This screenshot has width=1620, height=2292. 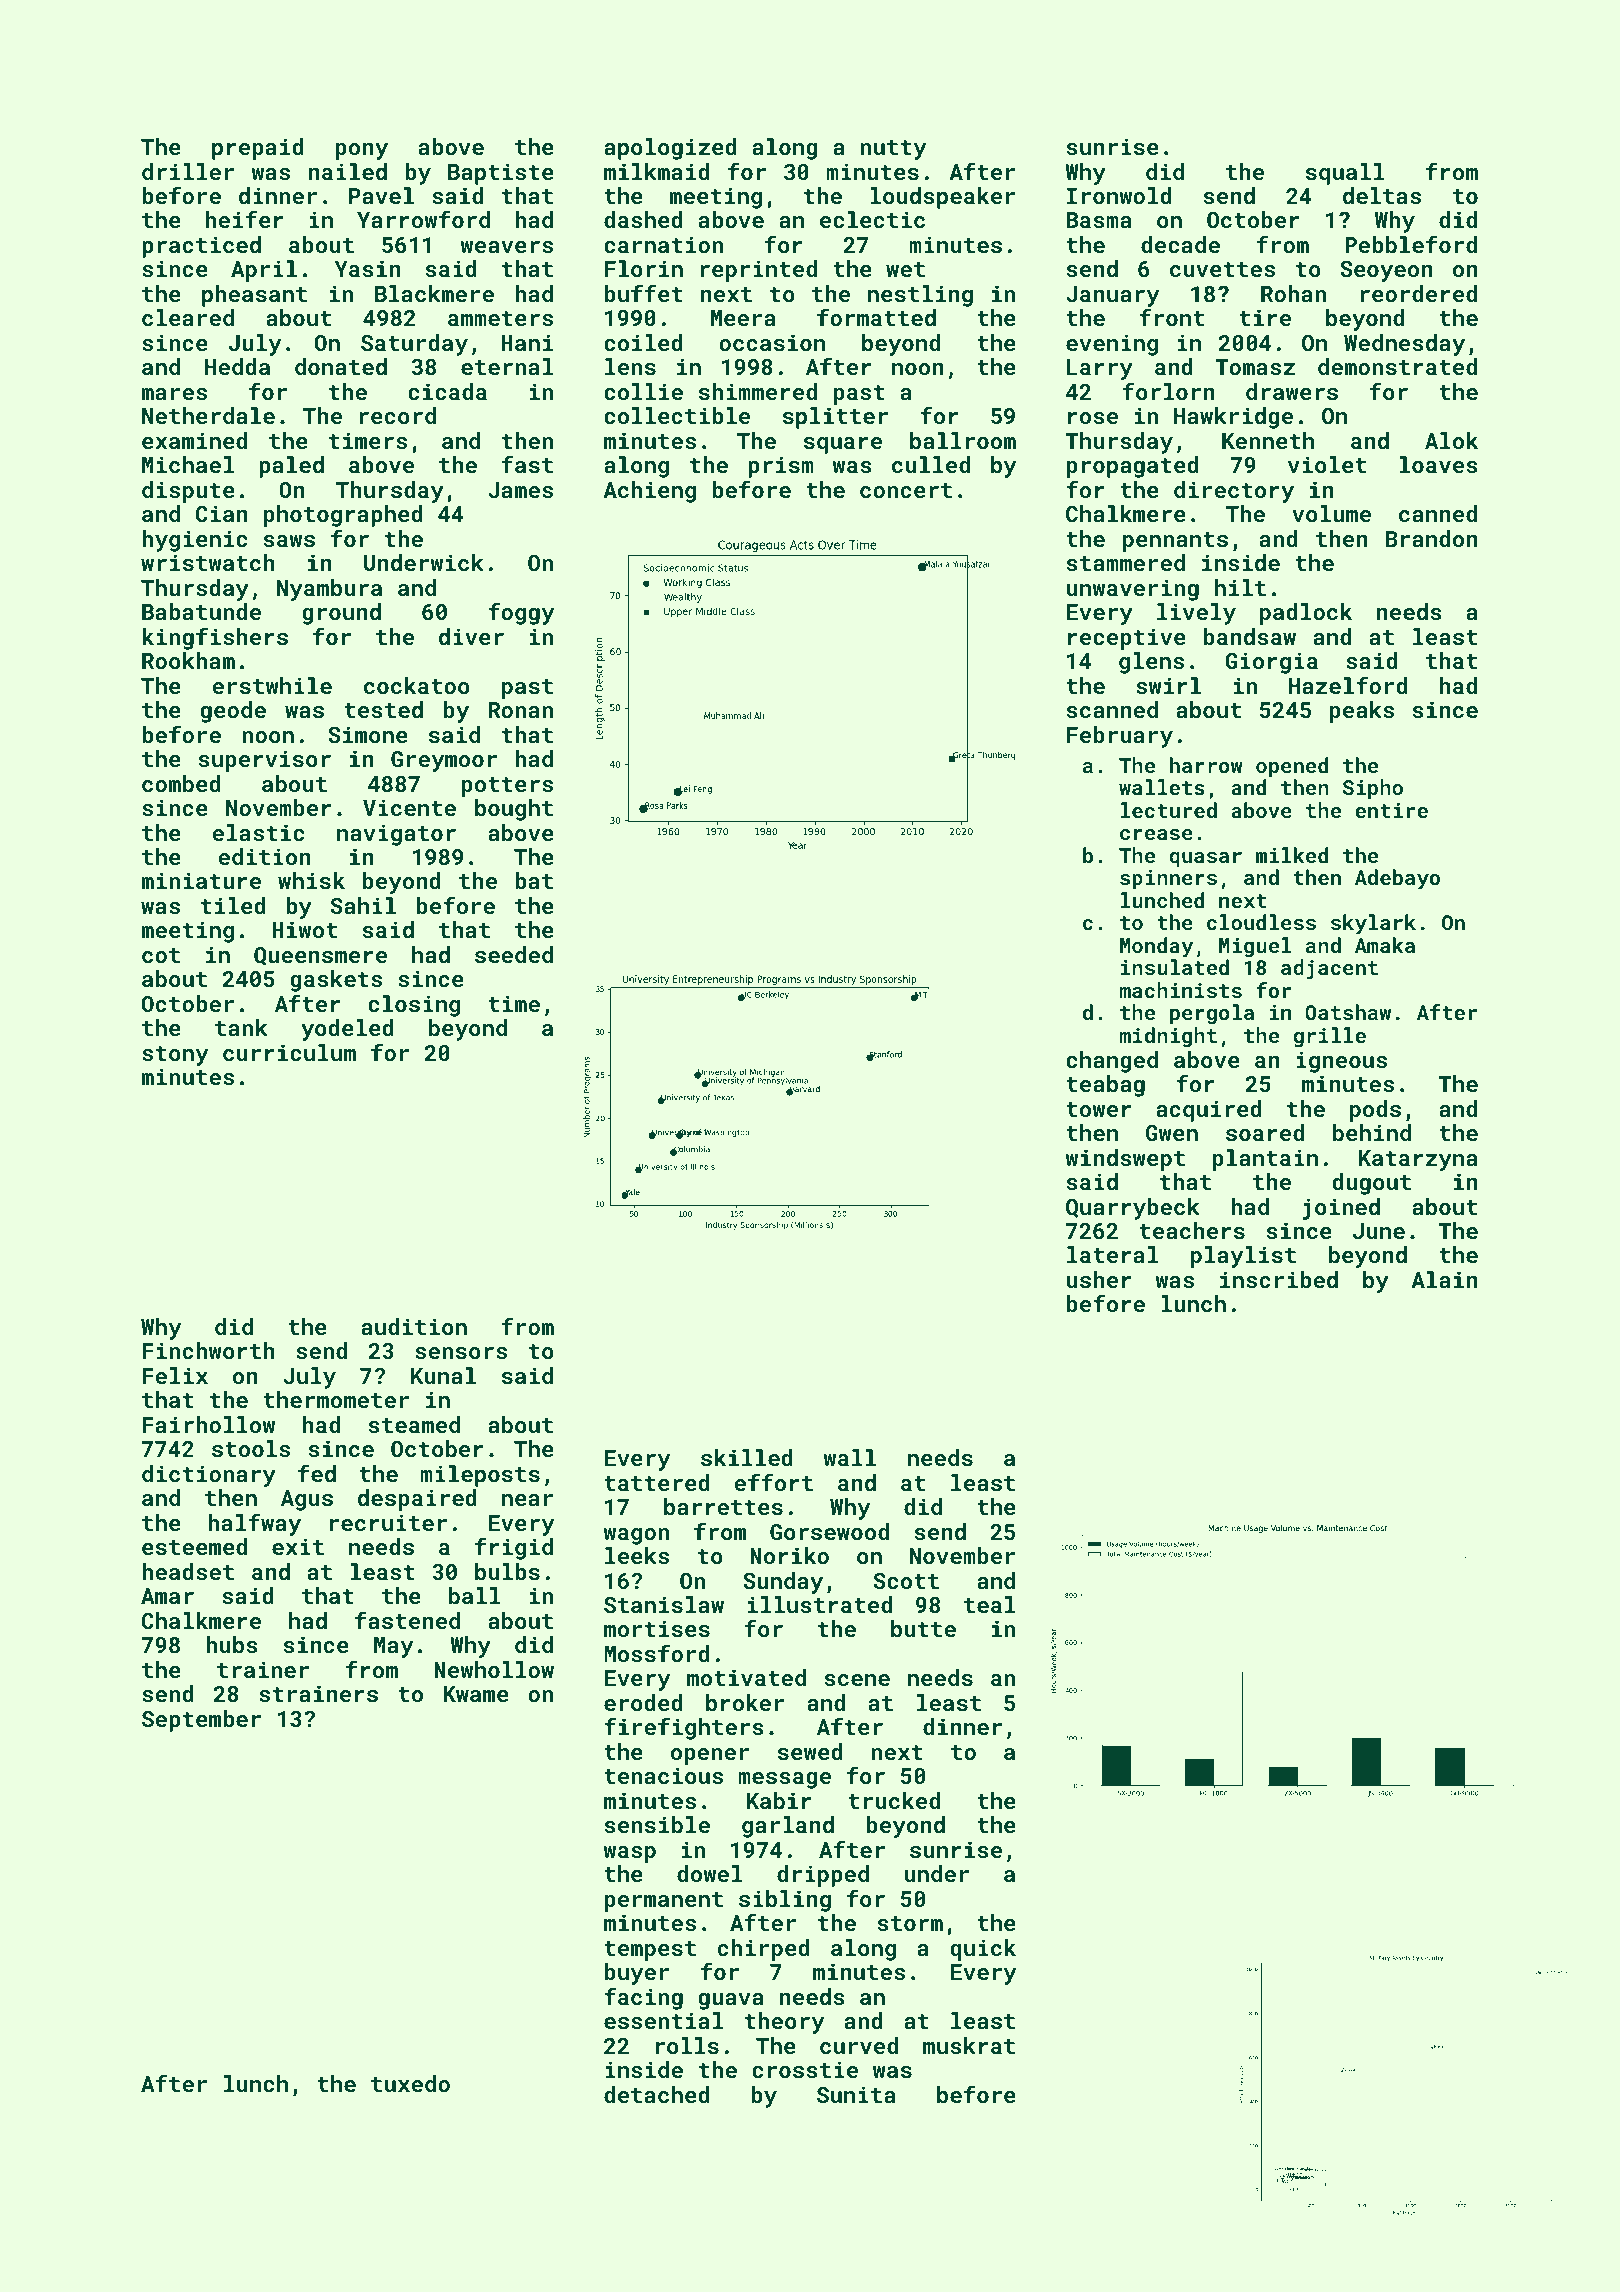 I want to click on nutty, so click(x=893, y=150).
